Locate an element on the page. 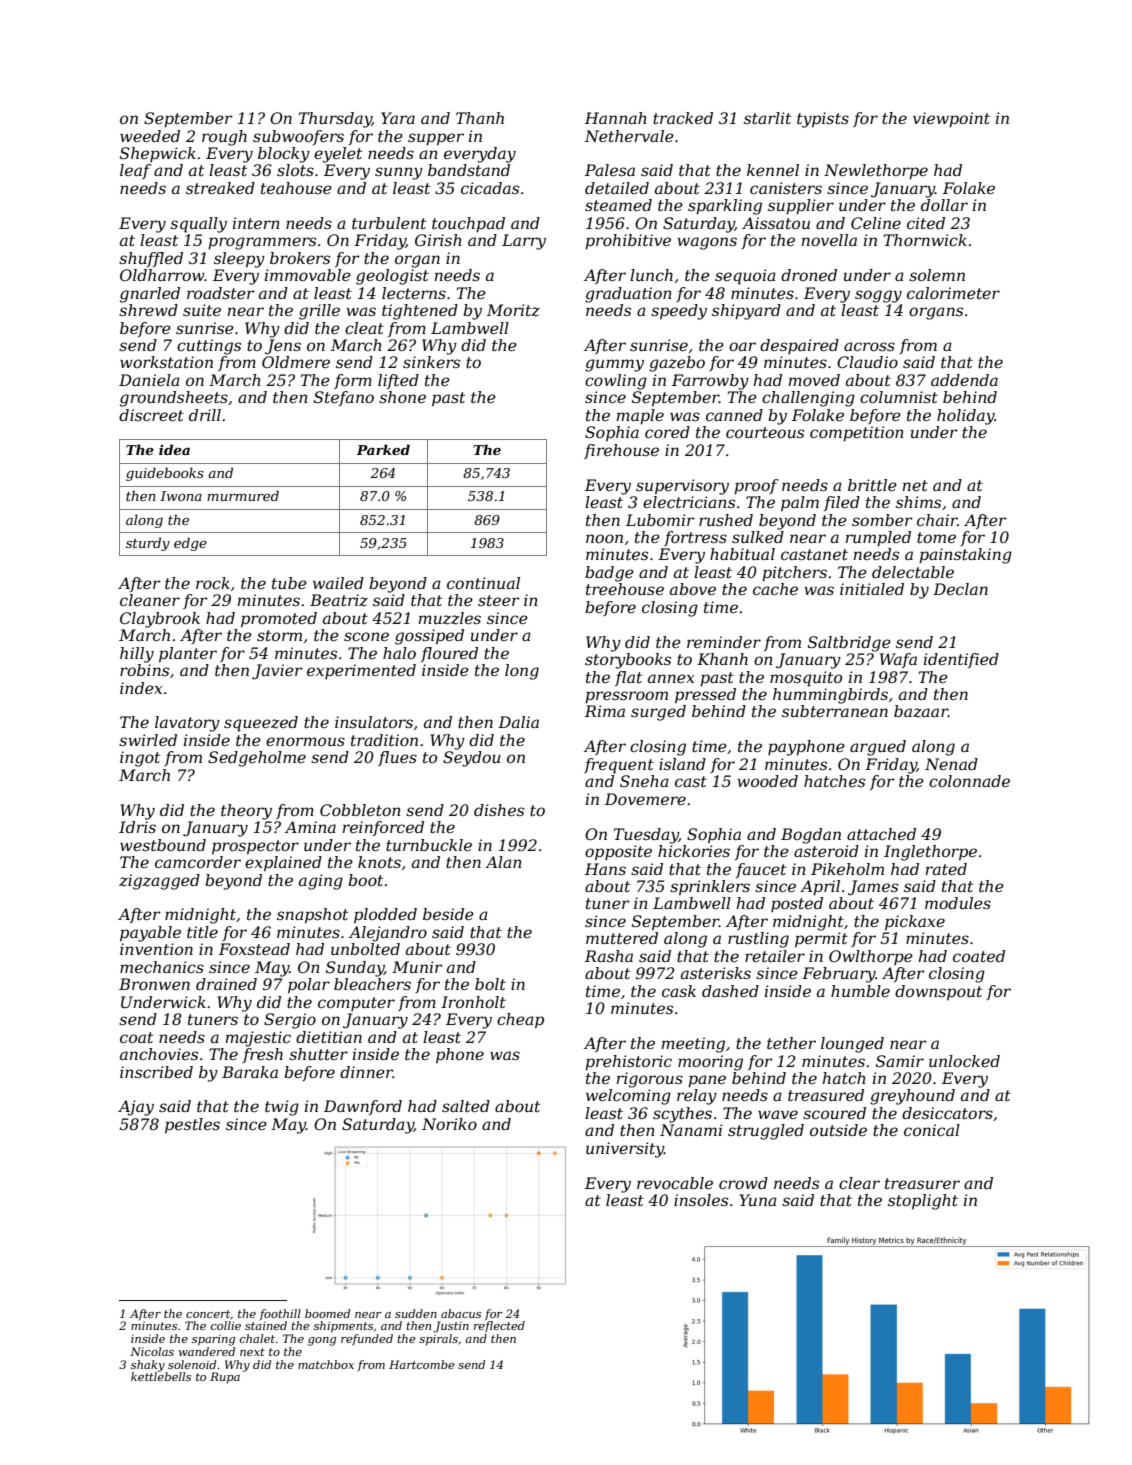 This image has width=1132, height=1465. concert is located at coordinates (208, 1314).
